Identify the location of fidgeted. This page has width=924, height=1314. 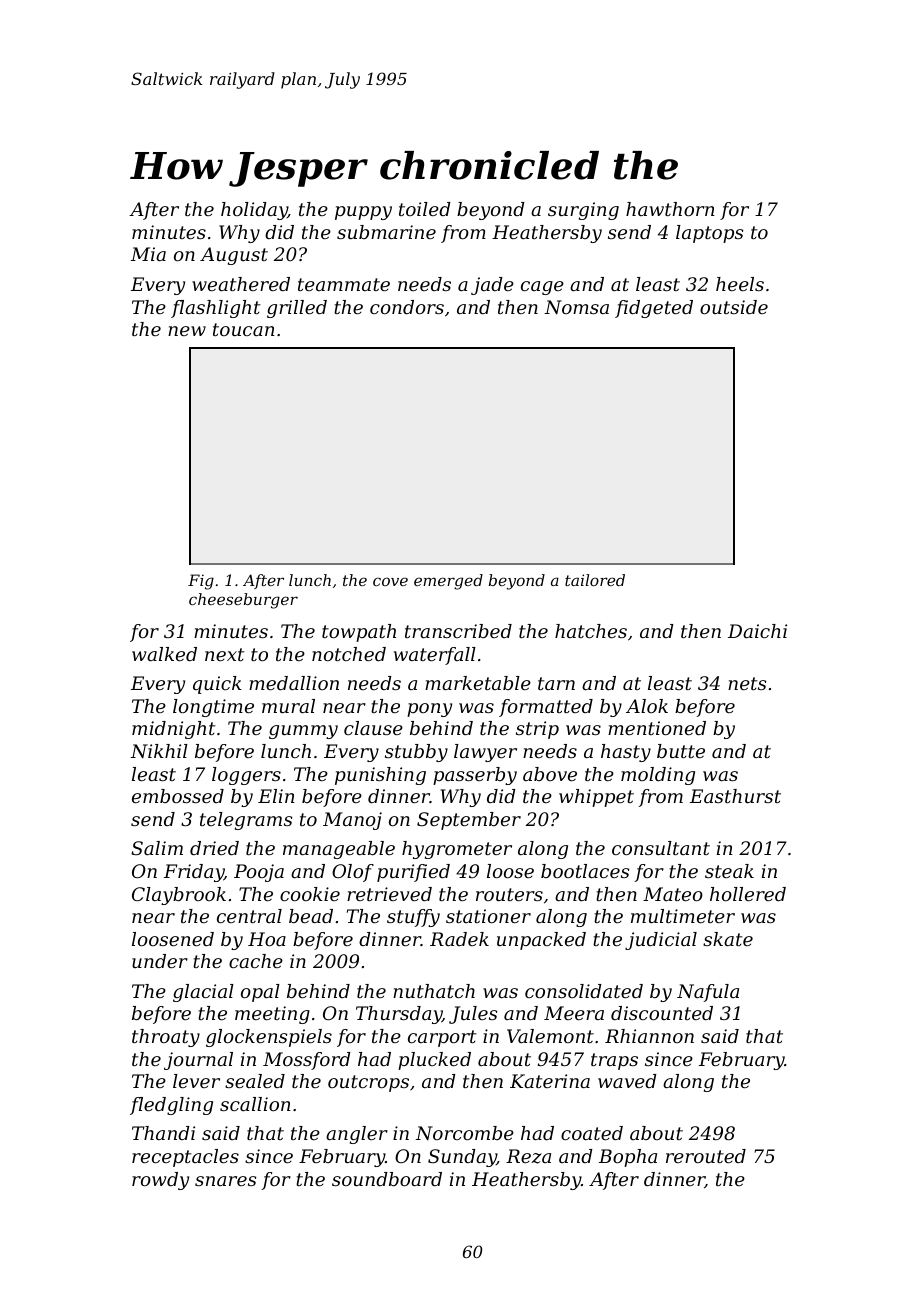
(654, 309).
